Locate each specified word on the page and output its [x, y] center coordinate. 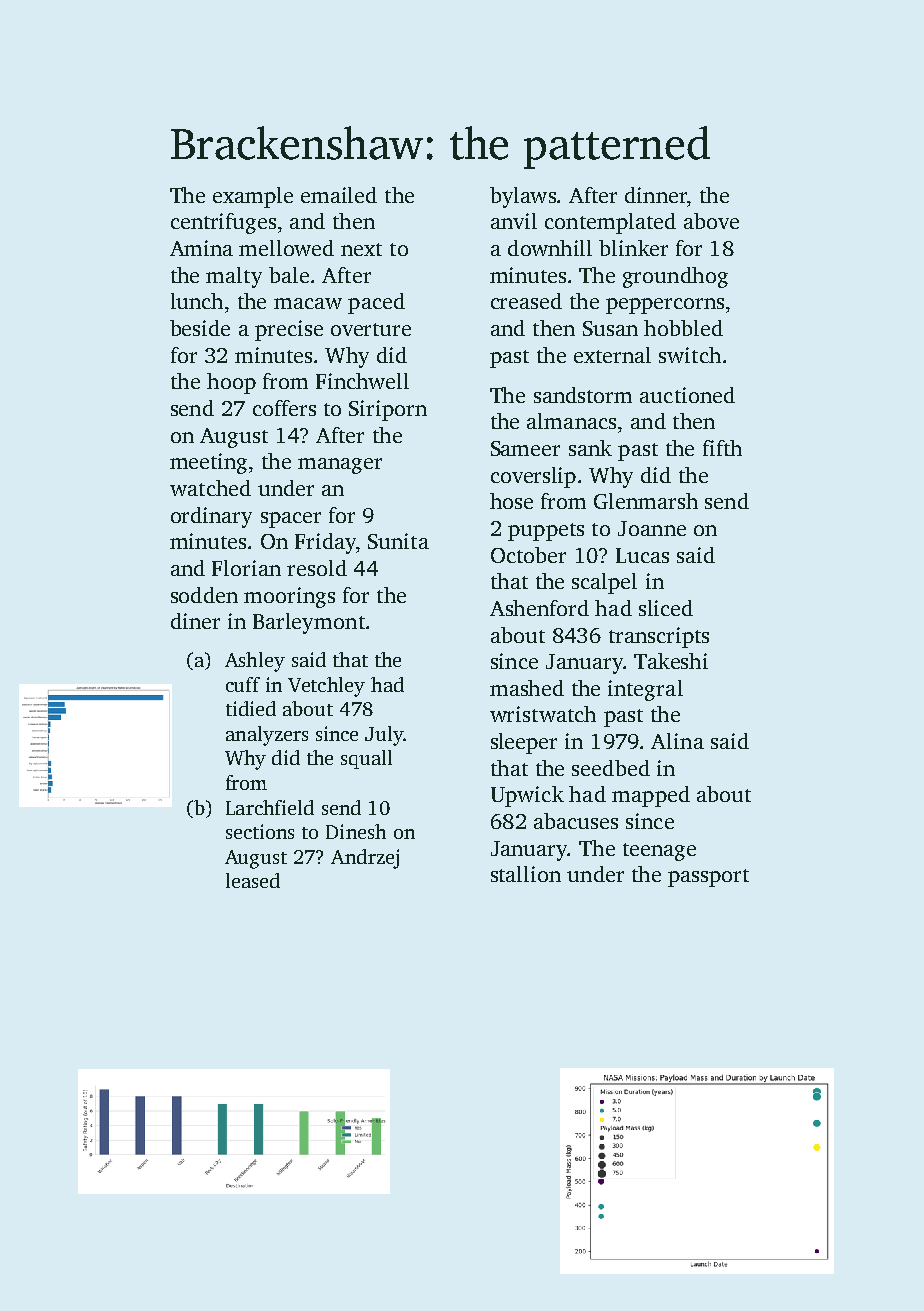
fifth [722, 448]
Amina [201, 248]
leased [253, 880]
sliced [666, 608]
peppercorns [665, 306]
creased [526, 301]
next [361, 249]
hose [511, 501]
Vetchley [326, 687]
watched [210, 488]
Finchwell [362, 381]
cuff [243, 684]
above [711, 221]
